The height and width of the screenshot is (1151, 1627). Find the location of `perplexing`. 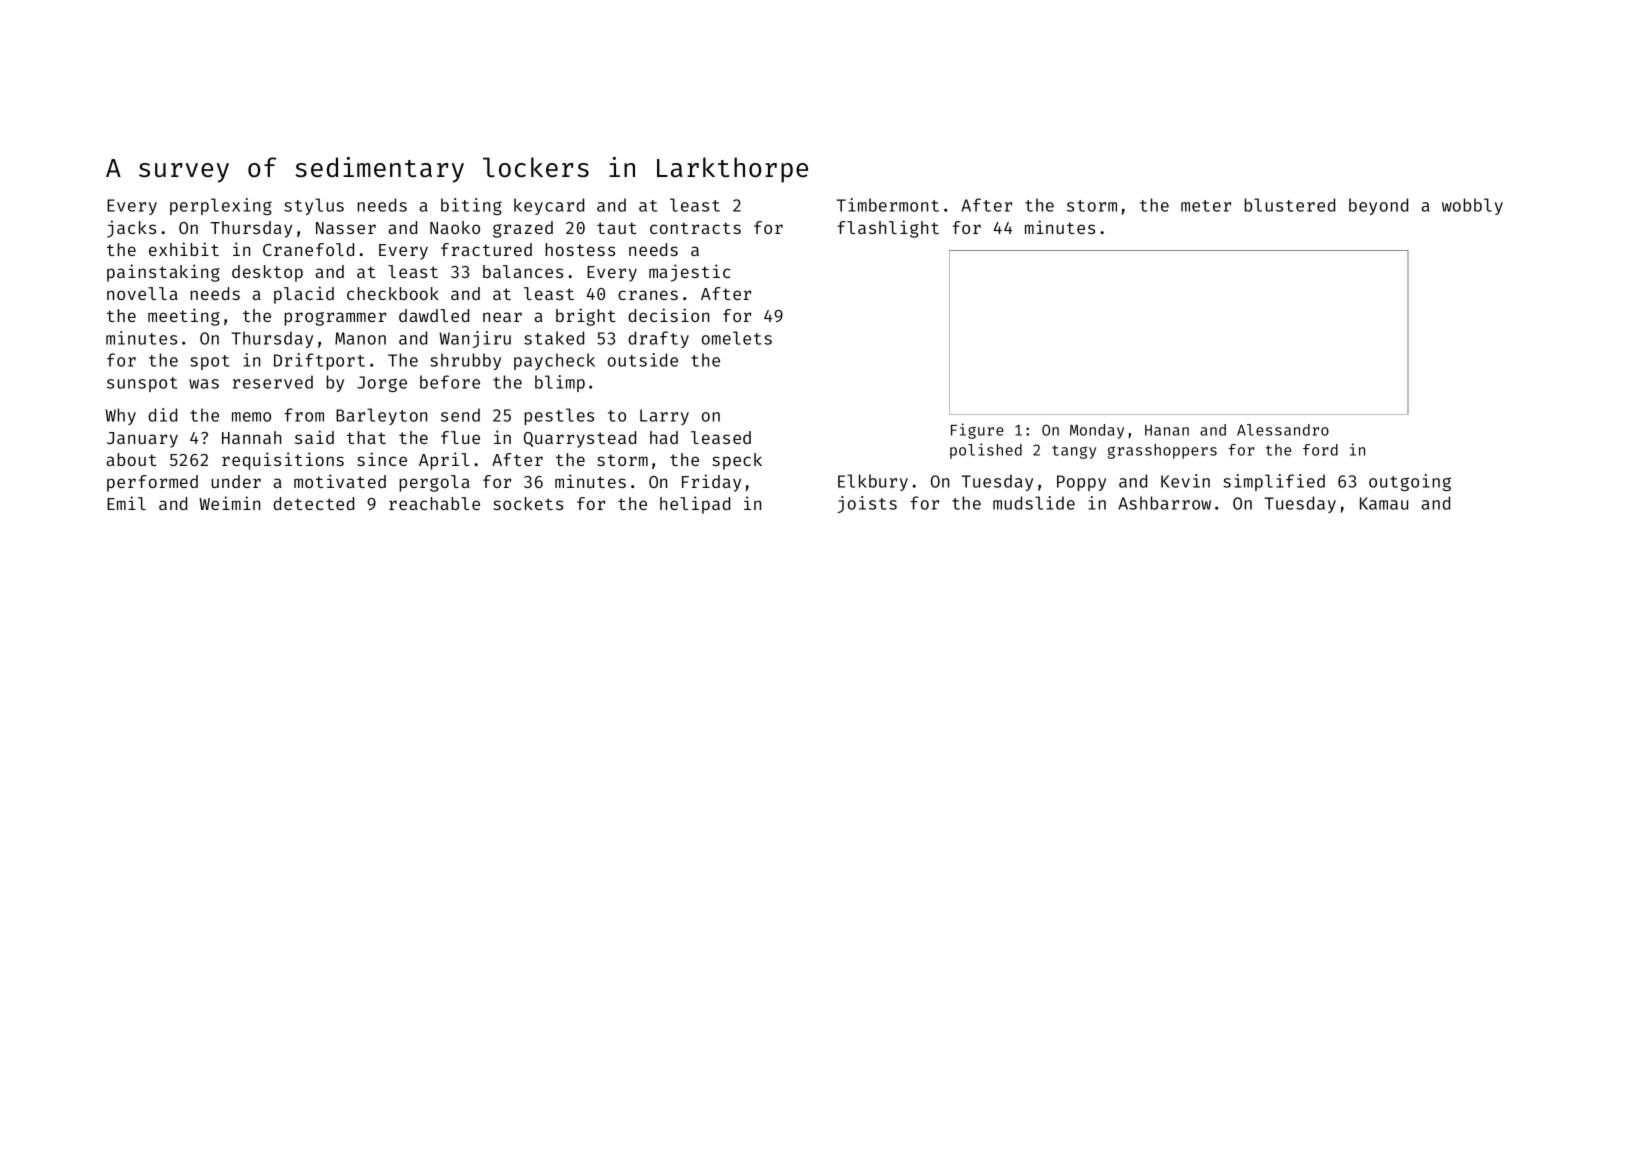

perplexing is located at coordinates (221, 206).
